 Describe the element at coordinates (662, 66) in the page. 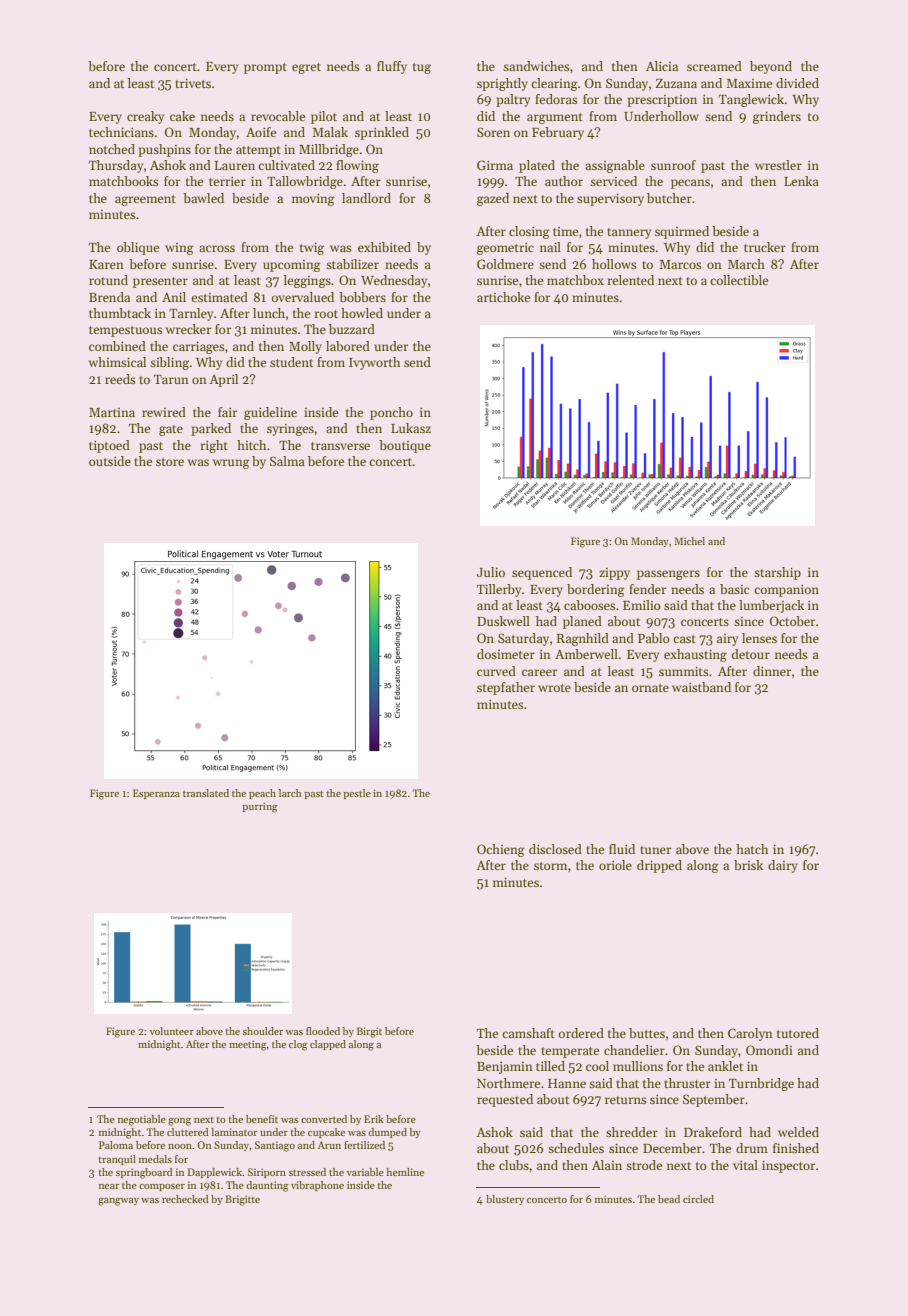

I see `Alicia` at that location.
